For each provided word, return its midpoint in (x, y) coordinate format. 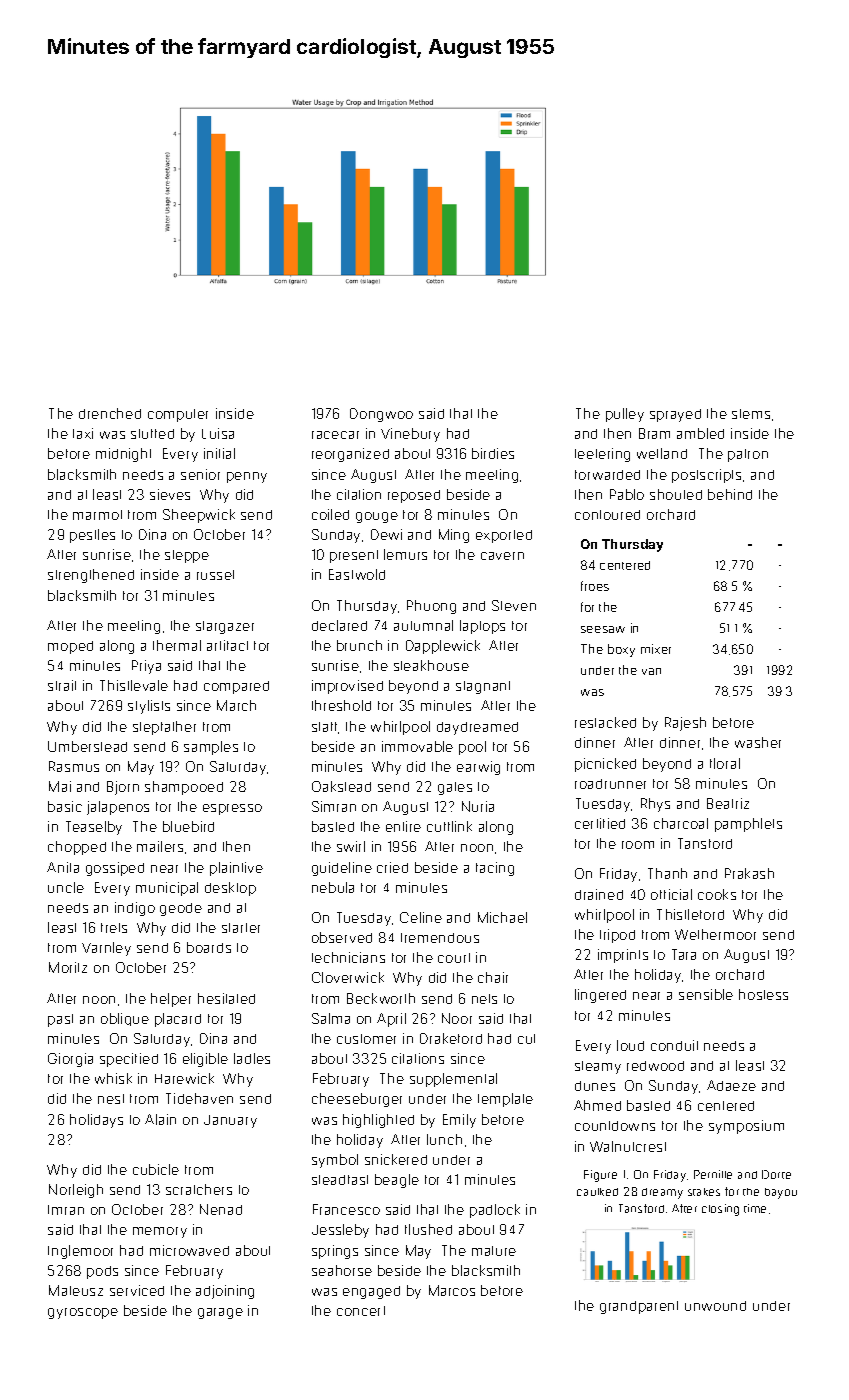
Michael (502, 917)
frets (114, 928)
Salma (331, 1018)
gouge (377, 517)
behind (730, 494)
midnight (123, 455)
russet (215, 575)
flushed (428, 1229)
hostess (763, 994)
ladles (252, 1058)
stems (751, 414)
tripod (617, 936)
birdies (493, 453)
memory (160, 1232)
